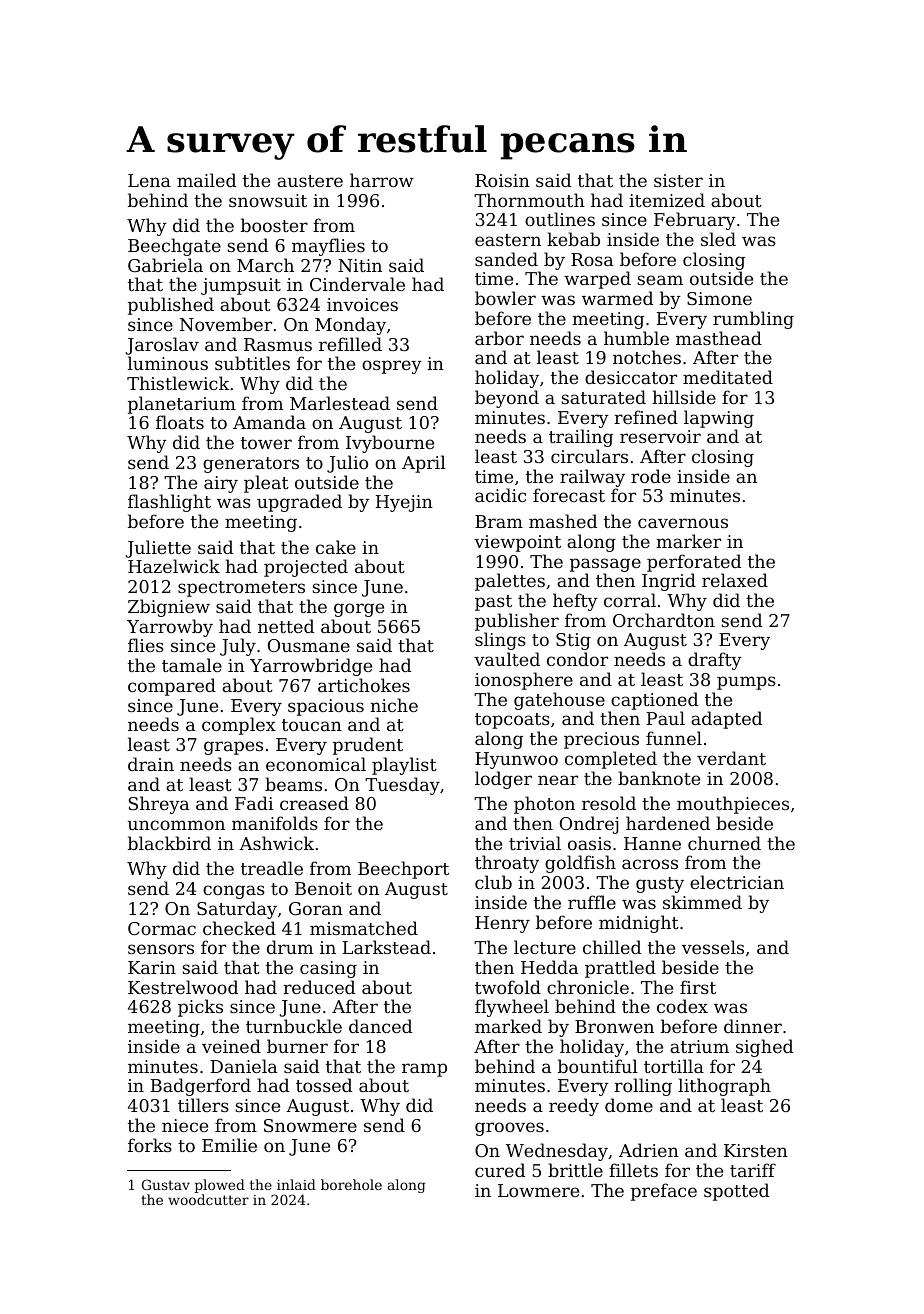 The width and height of the screenshot is (924, 1314). Describe the element at coordinates (403, 870) in the screenshot. I see `Beechport` at that location.
